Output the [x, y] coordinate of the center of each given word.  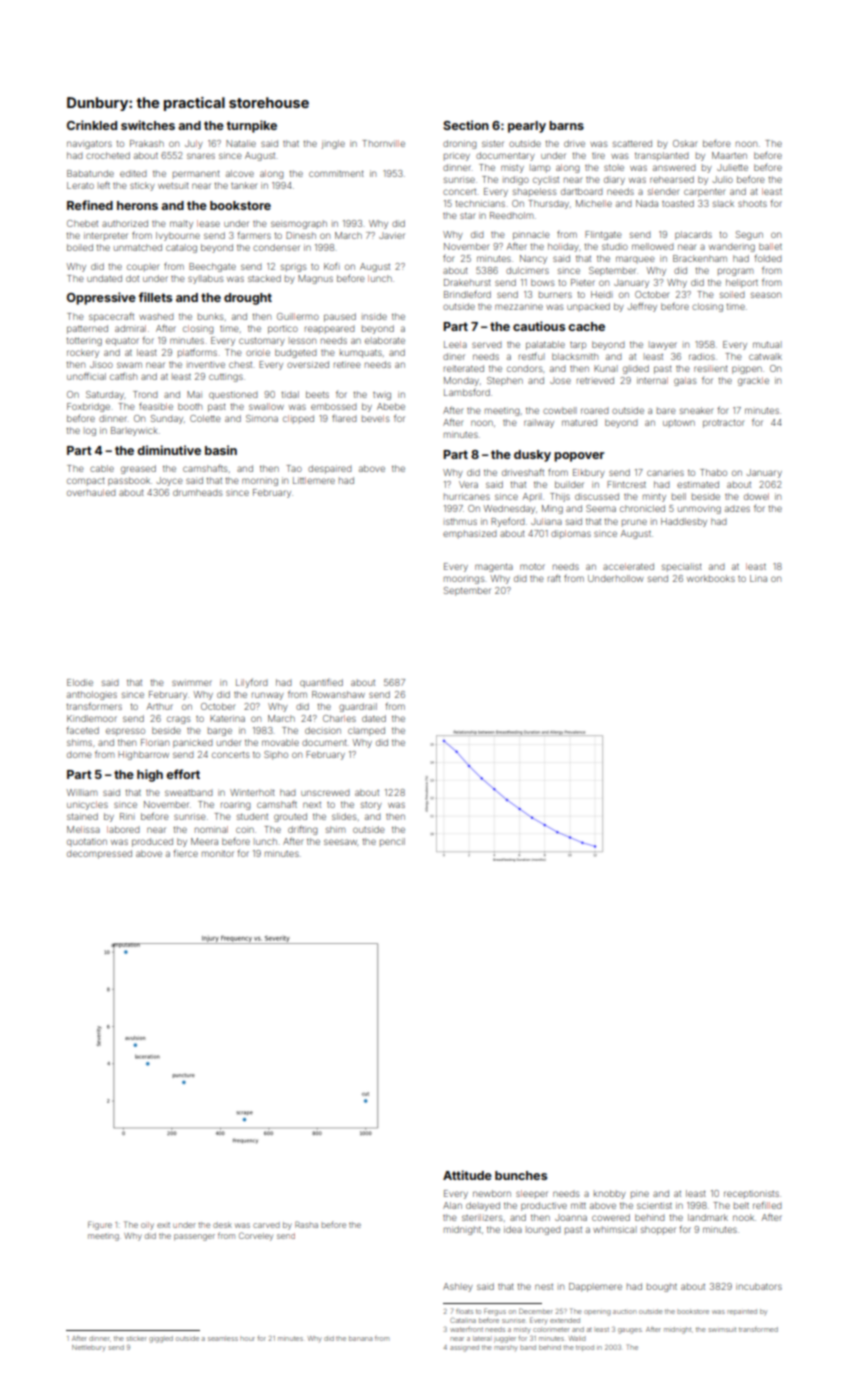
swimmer [192, 682]
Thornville [383, 143]
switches [148, 125]
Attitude [467, 1175]
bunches [521, 1175]
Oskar [685, 143]
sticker [136, 1338]
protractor [724, 424]
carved [266, 1225]
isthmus [460, 521]
